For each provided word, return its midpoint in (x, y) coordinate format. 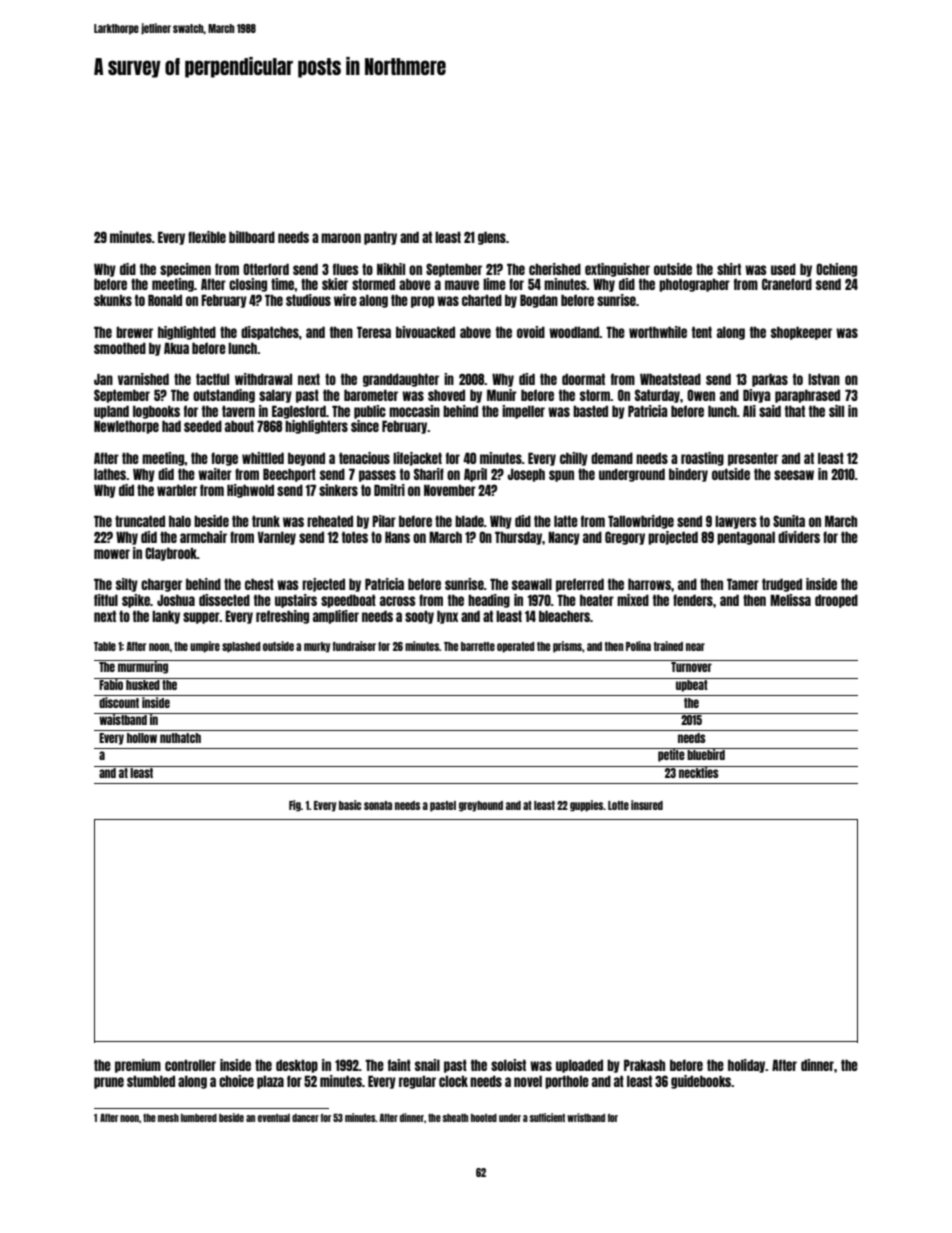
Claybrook (171, 554)
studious (308, 300)
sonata (378, 805)
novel (528, 1081)
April (475, 475)
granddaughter (401, 380)
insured (647, 805)
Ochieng (836, 270)
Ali (749, 411)
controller (190, 1065)
